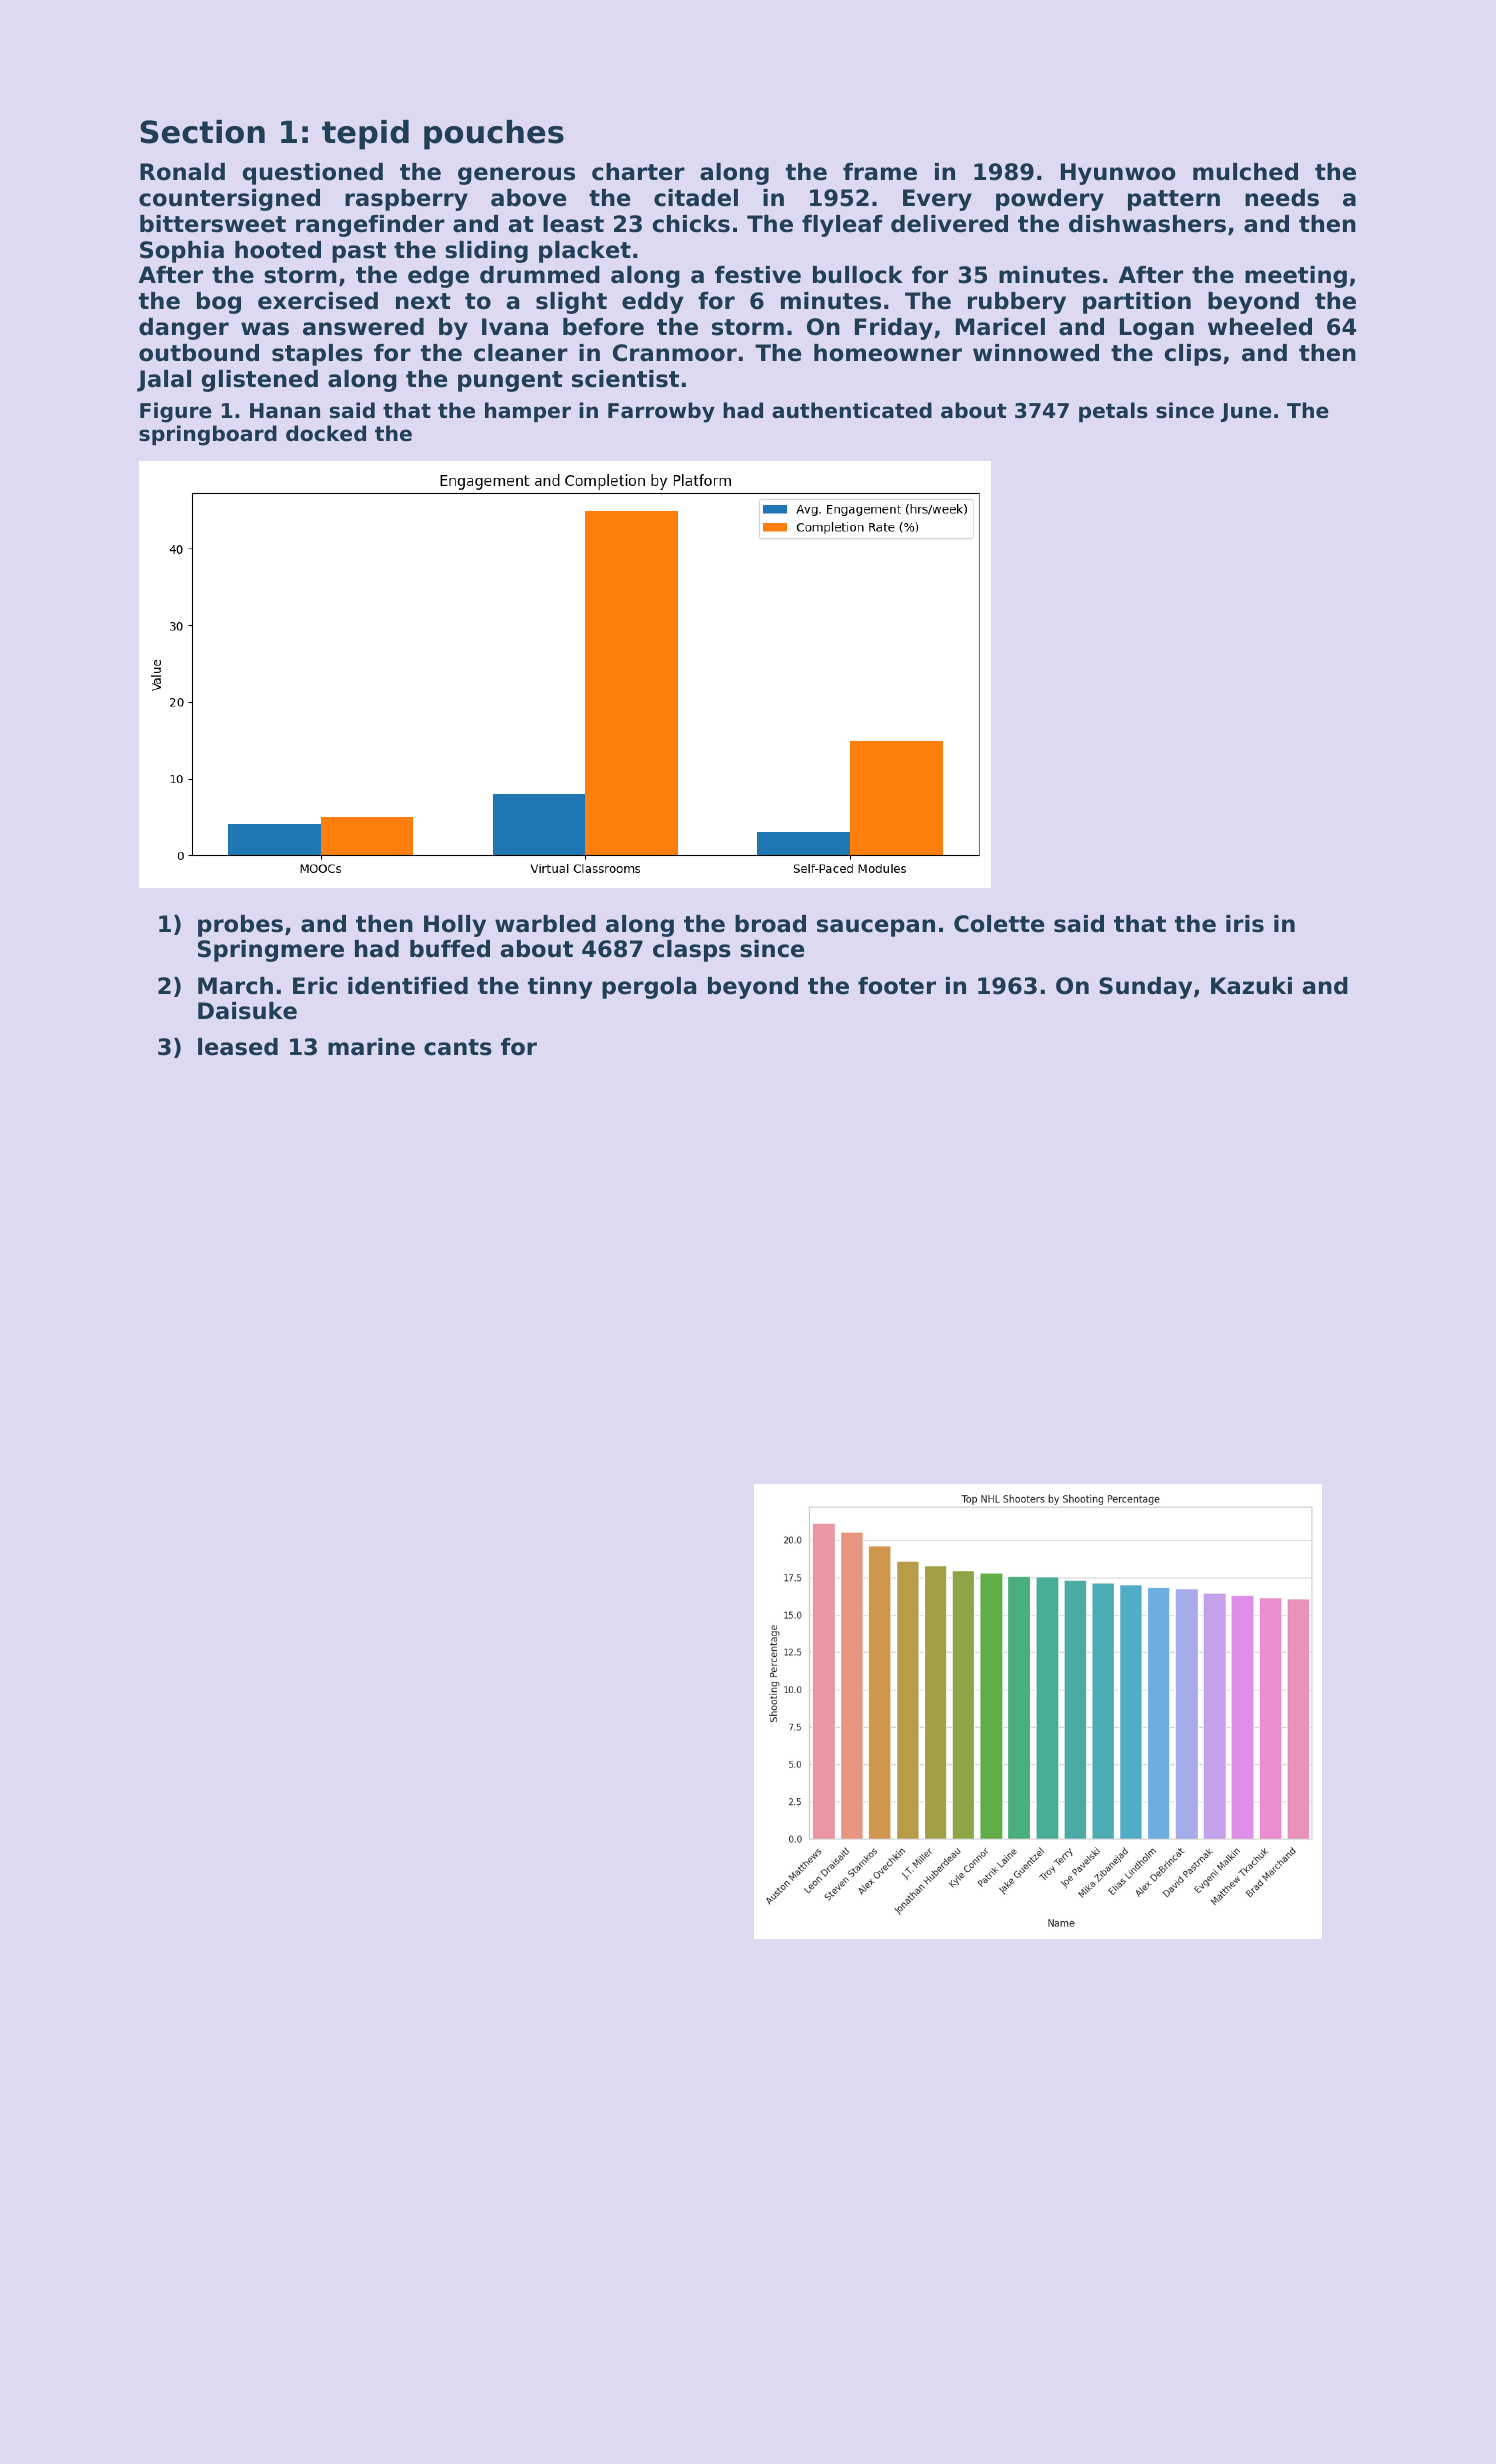 This image has width=1496, height=2464. I want to click on raspberry, so click(406, 200).
